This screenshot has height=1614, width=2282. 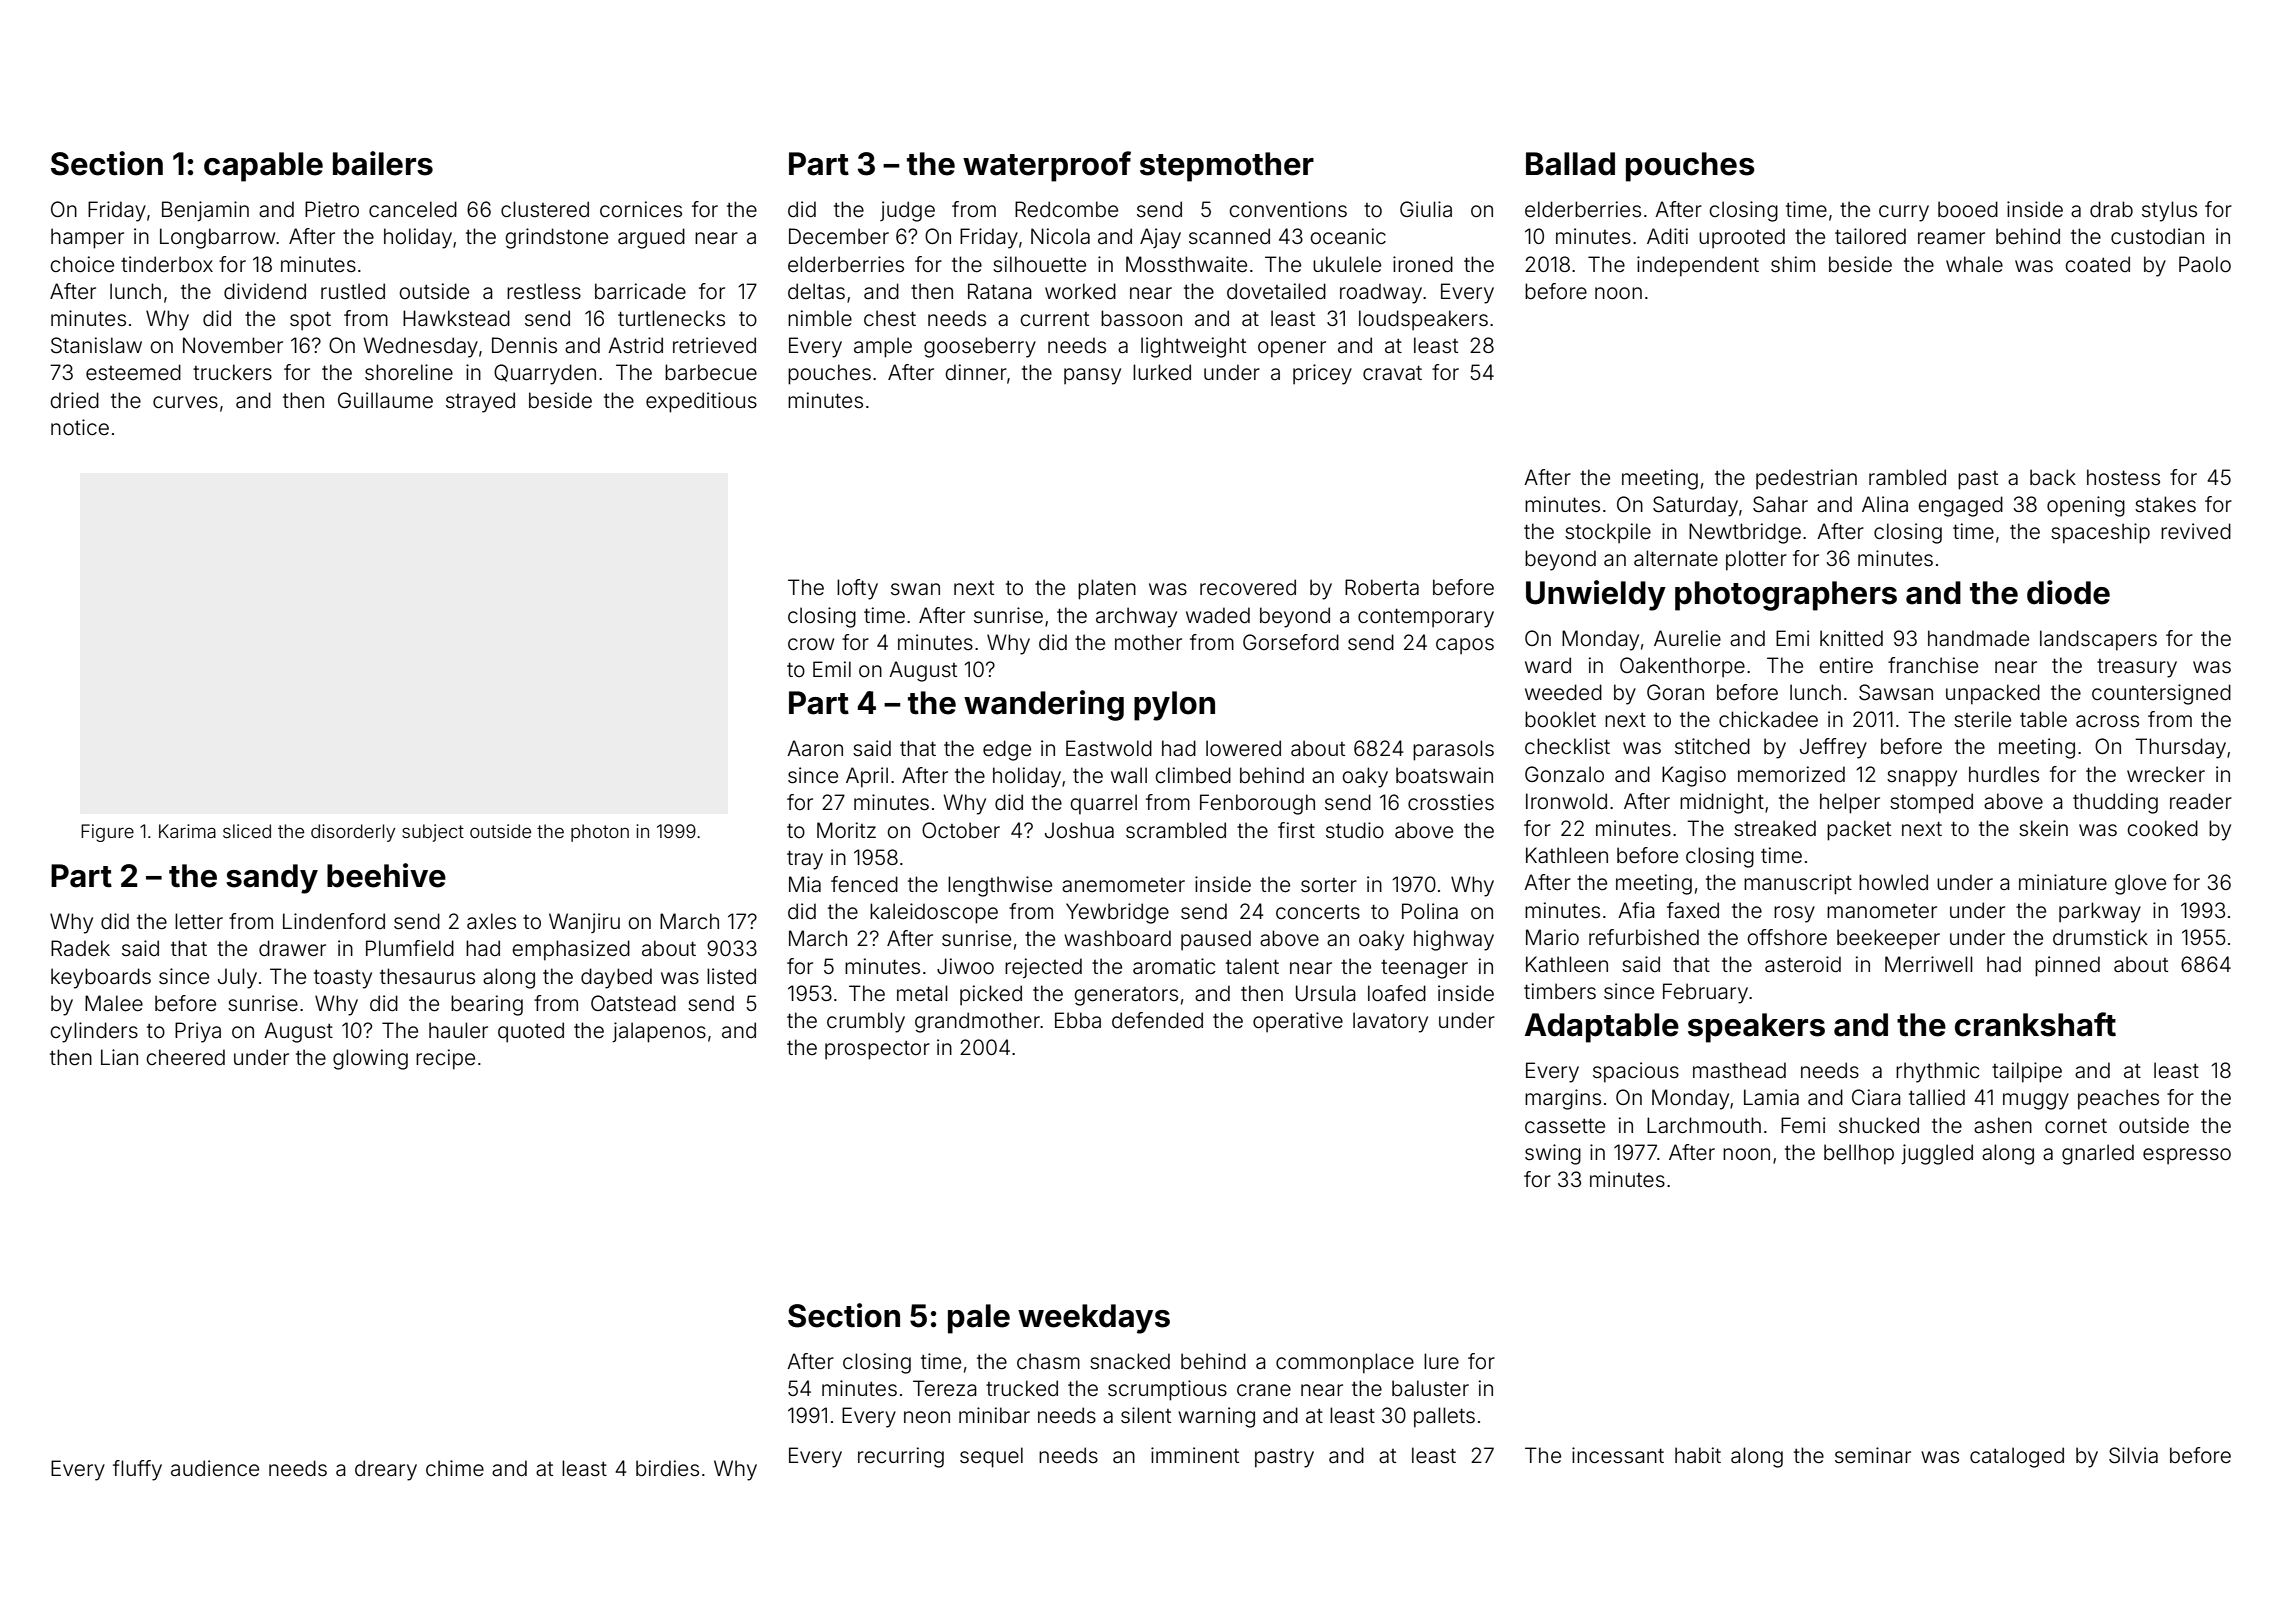 I want to click on contemporary, so click(x=1426, y=618).
